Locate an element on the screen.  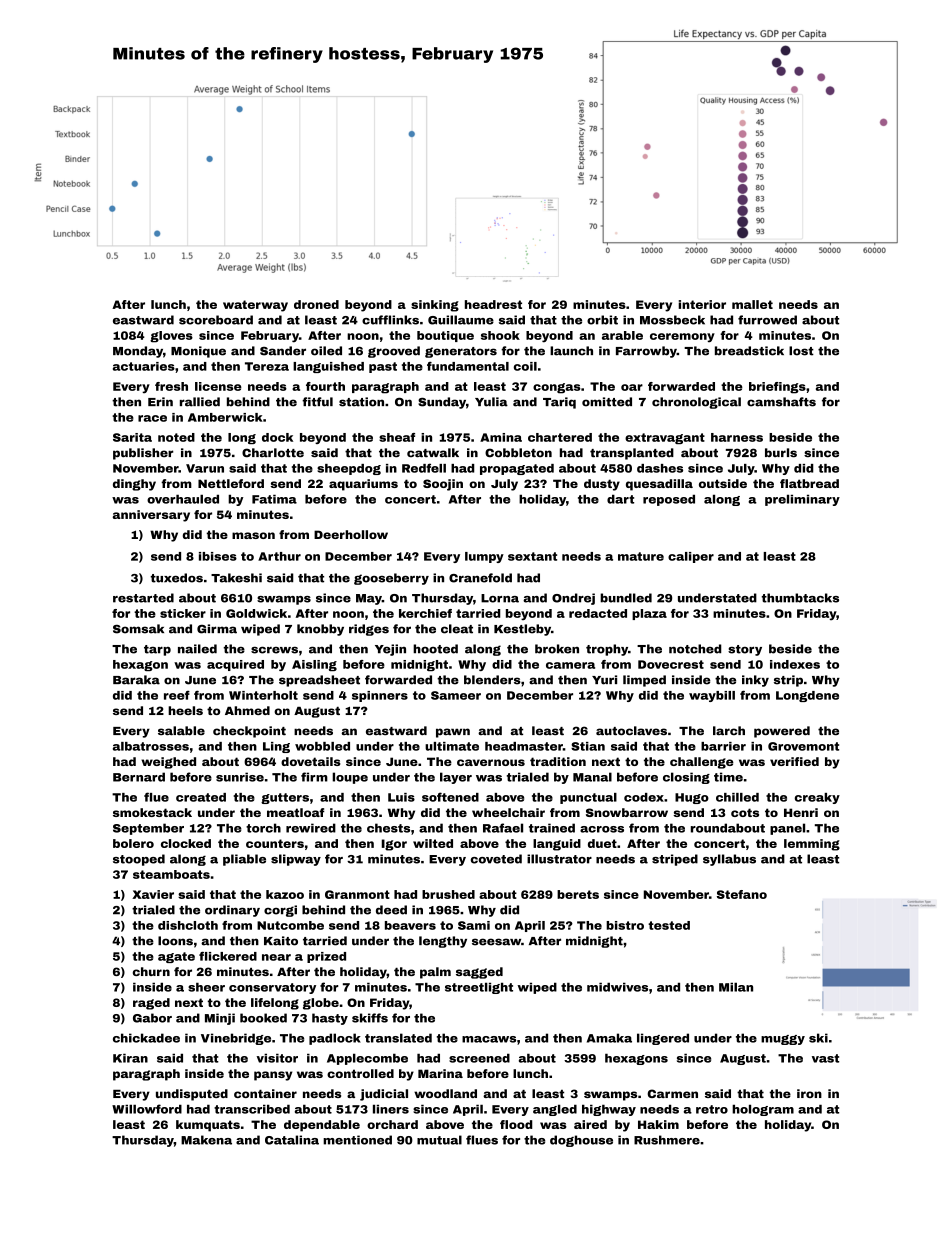
sextant is located at coordinates (532, 556).
